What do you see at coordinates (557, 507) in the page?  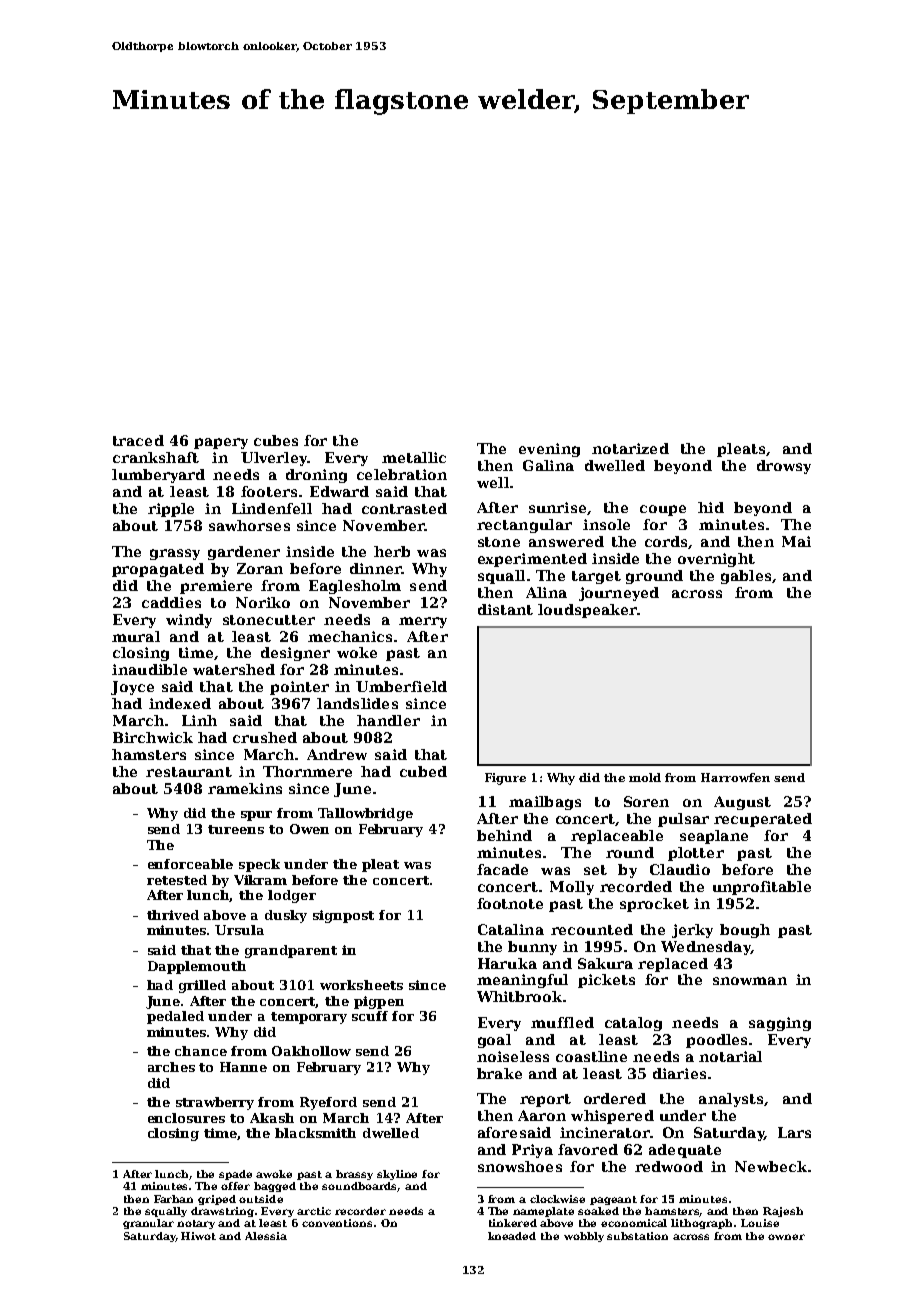 I see `sunrise` at bounding box center [557, 507].
